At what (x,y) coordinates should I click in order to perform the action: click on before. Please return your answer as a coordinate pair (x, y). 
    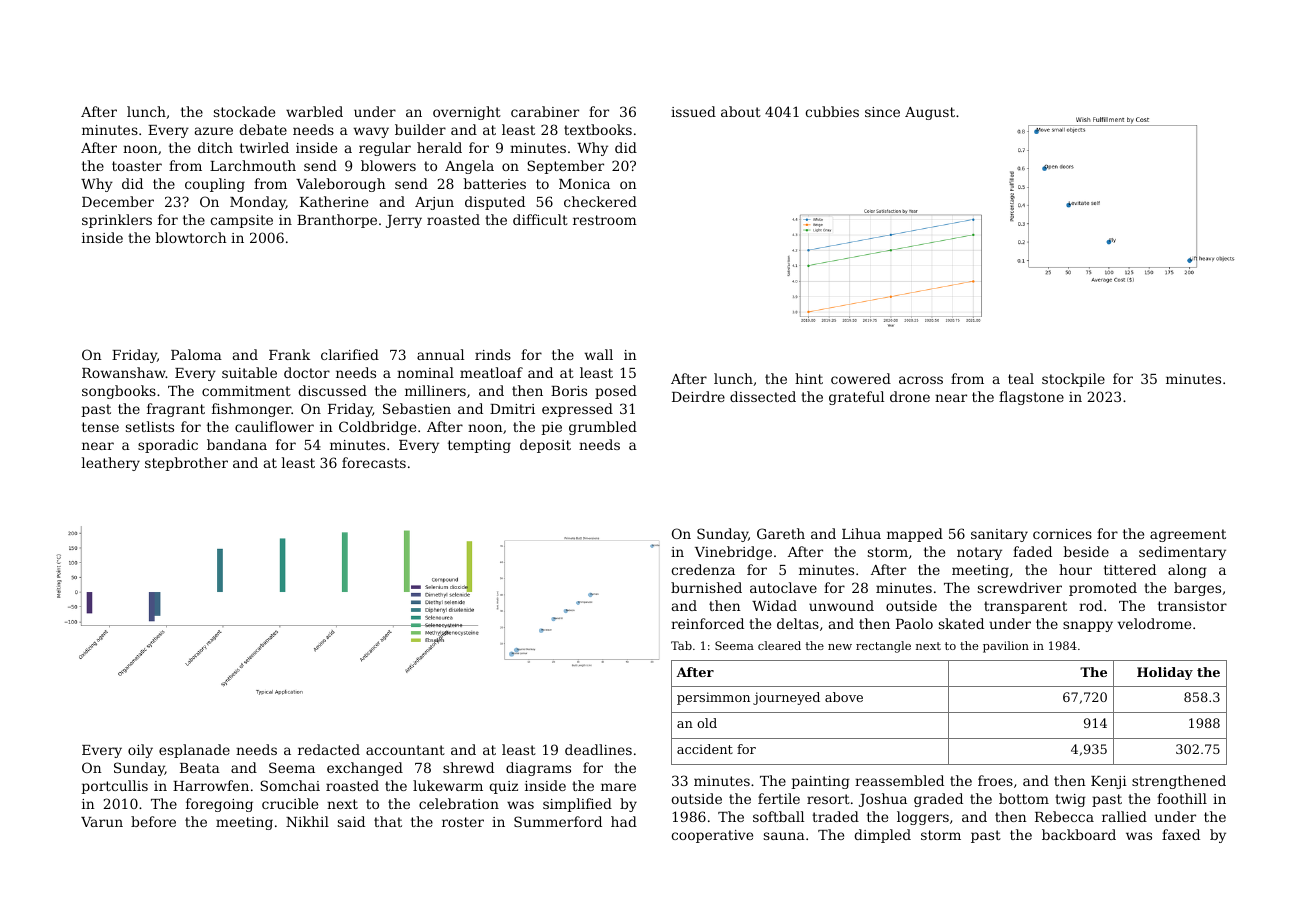
    Looking at the image, I should click on (153, 821).
